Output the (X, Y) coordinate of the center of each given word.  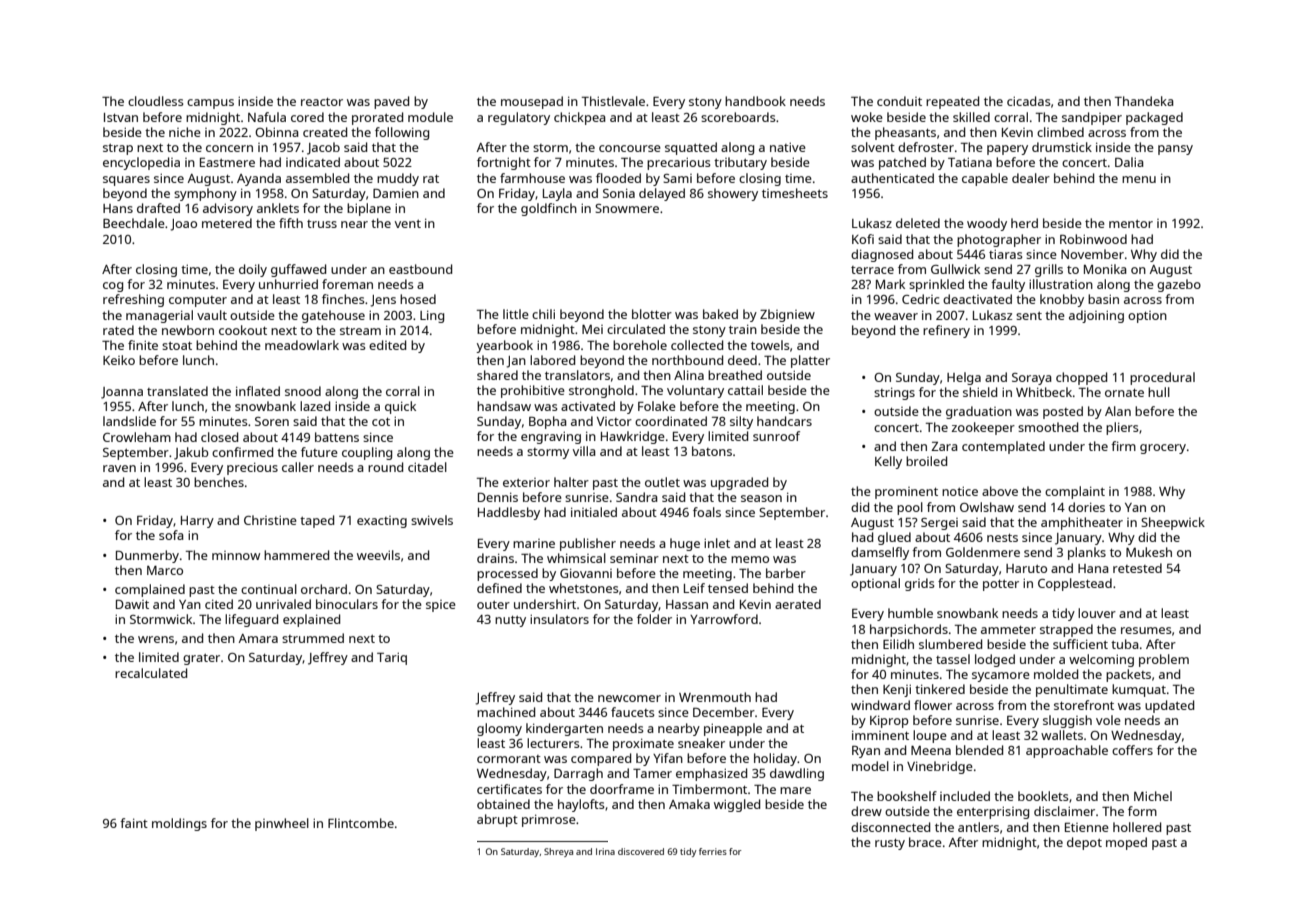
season (761, 498)
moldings (179, 824)
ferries (713, 851)
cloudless (156, 101)
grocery (1163, 449)
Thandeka (1144, 101)
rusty (890, 844)
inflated (258, 391)
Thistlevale (613, 101)
